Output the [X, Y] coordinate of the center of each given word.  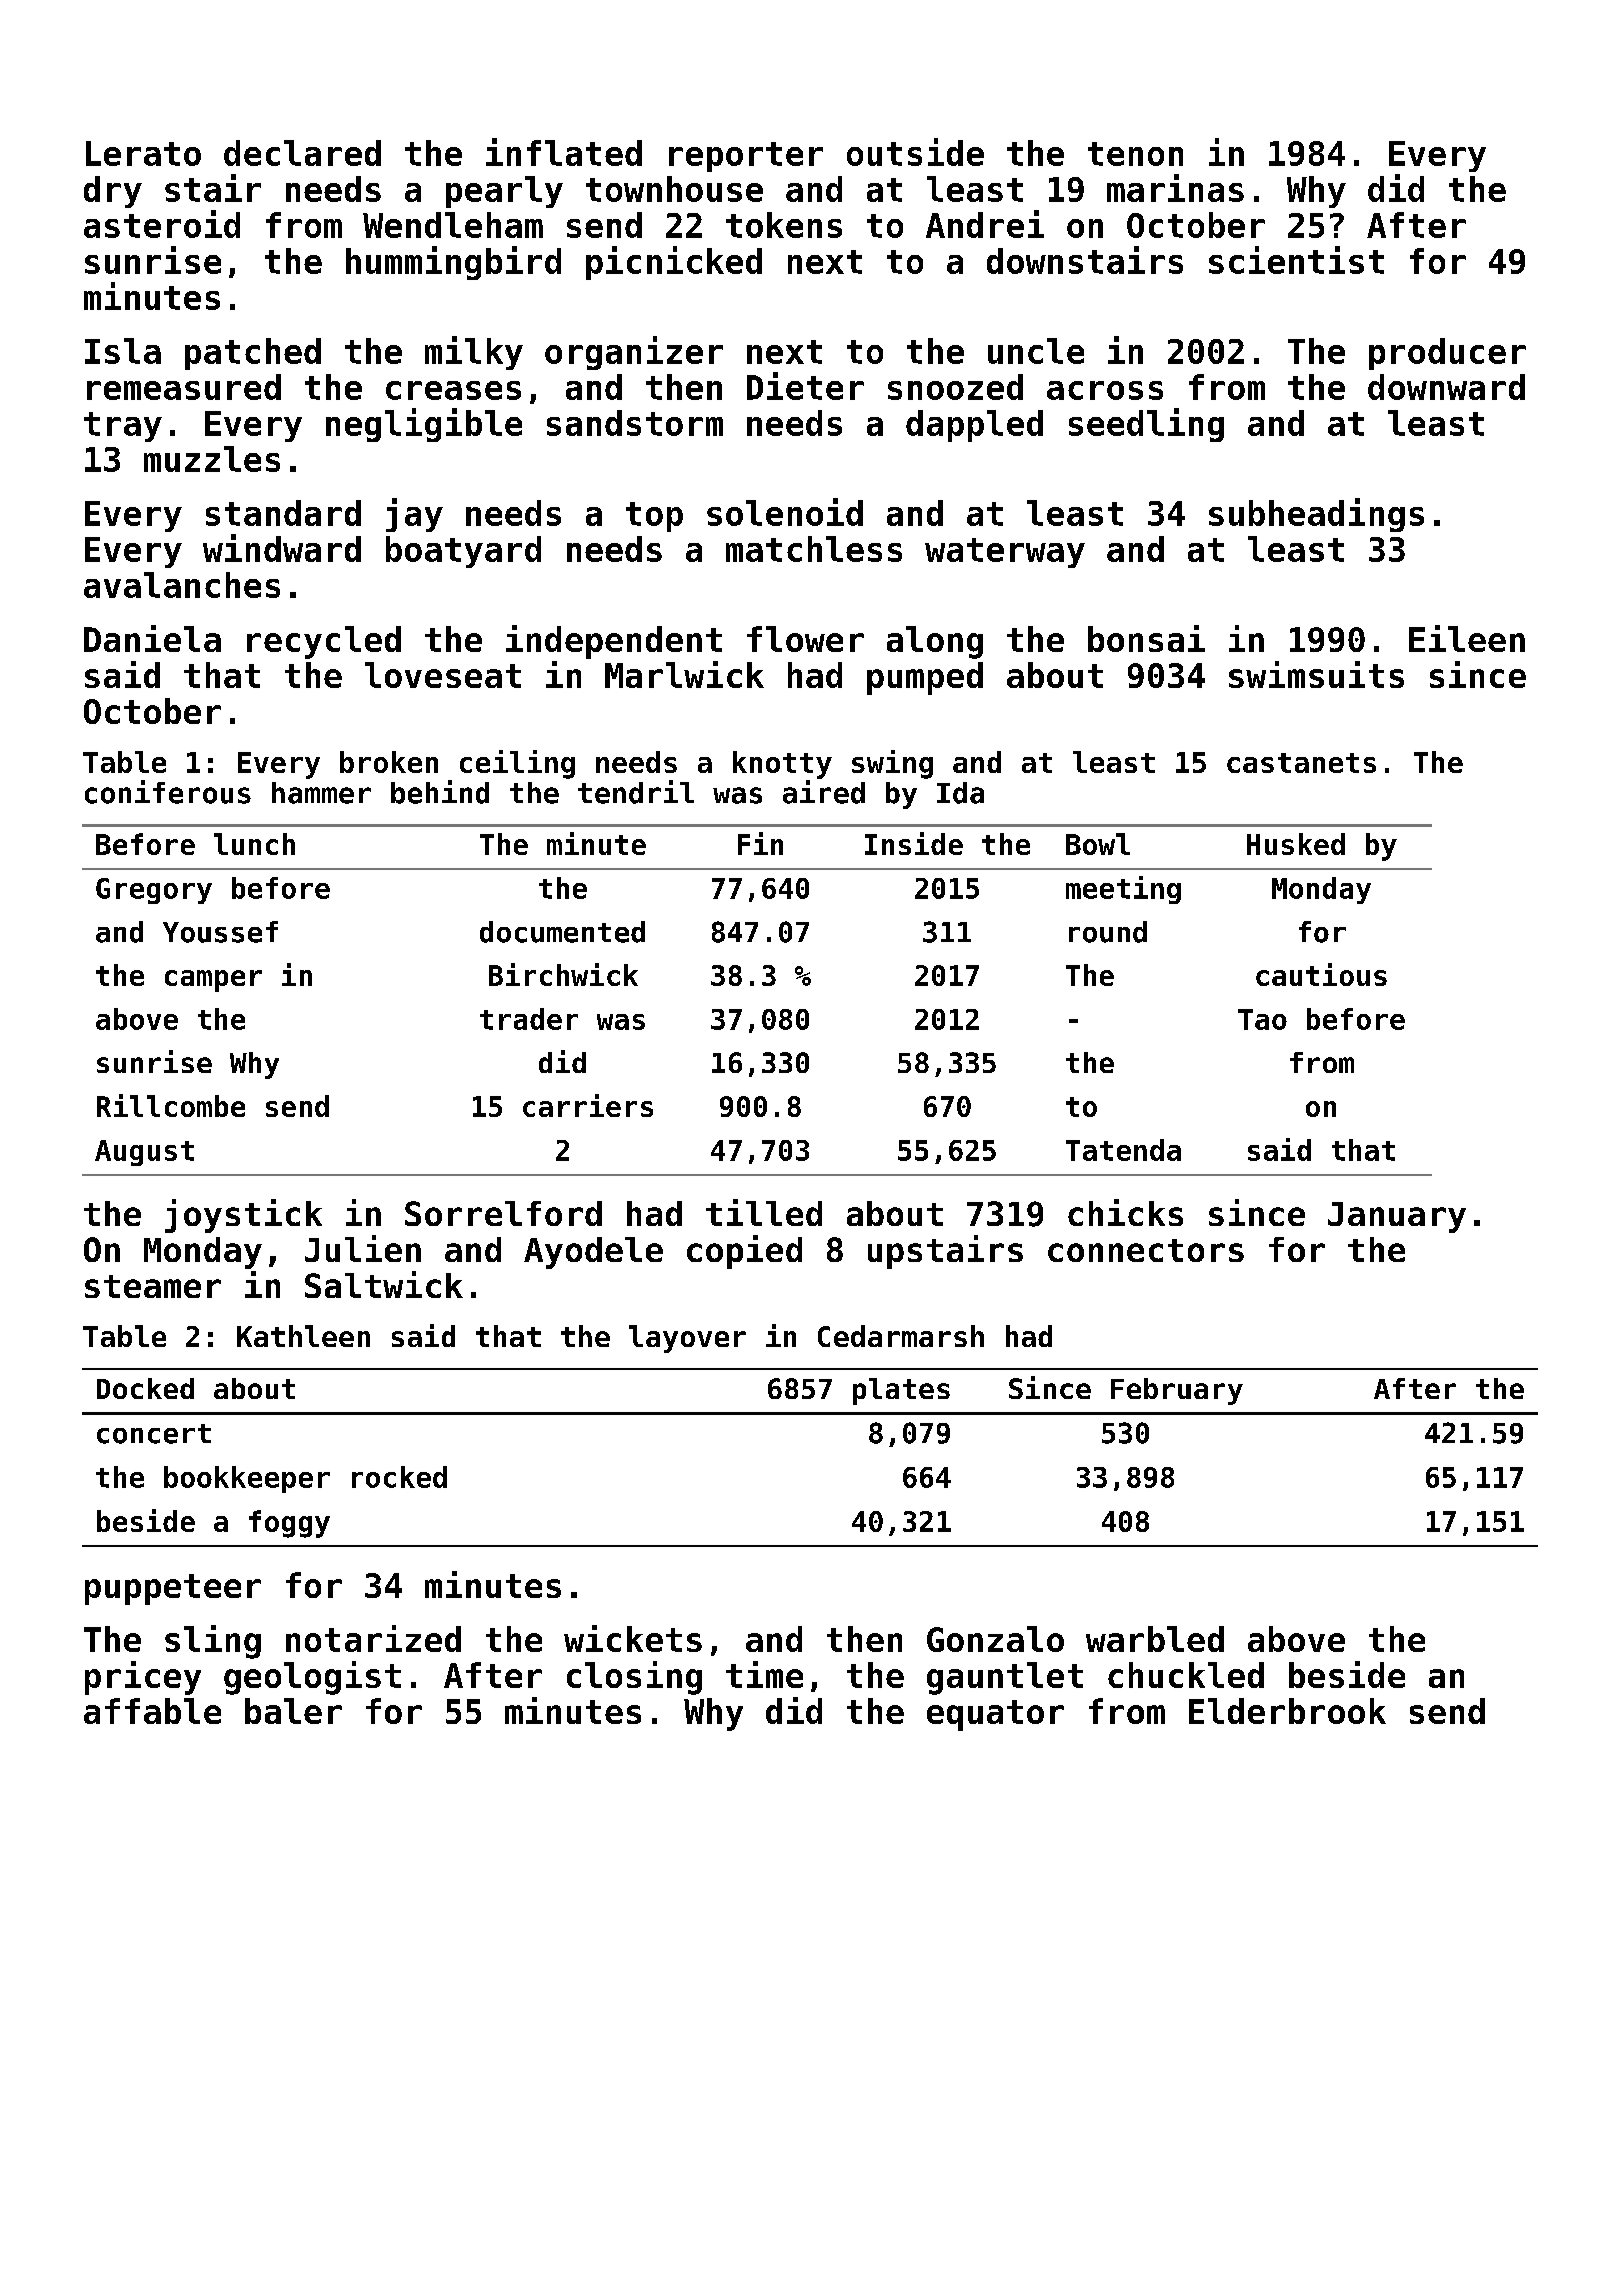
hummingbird [453, 263]
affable [152, 1711]
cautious [1321, 974]
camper [213, 981]
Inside [914, 843]
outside [915, 152]
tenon [1135, 154]
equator [995, 1715]
